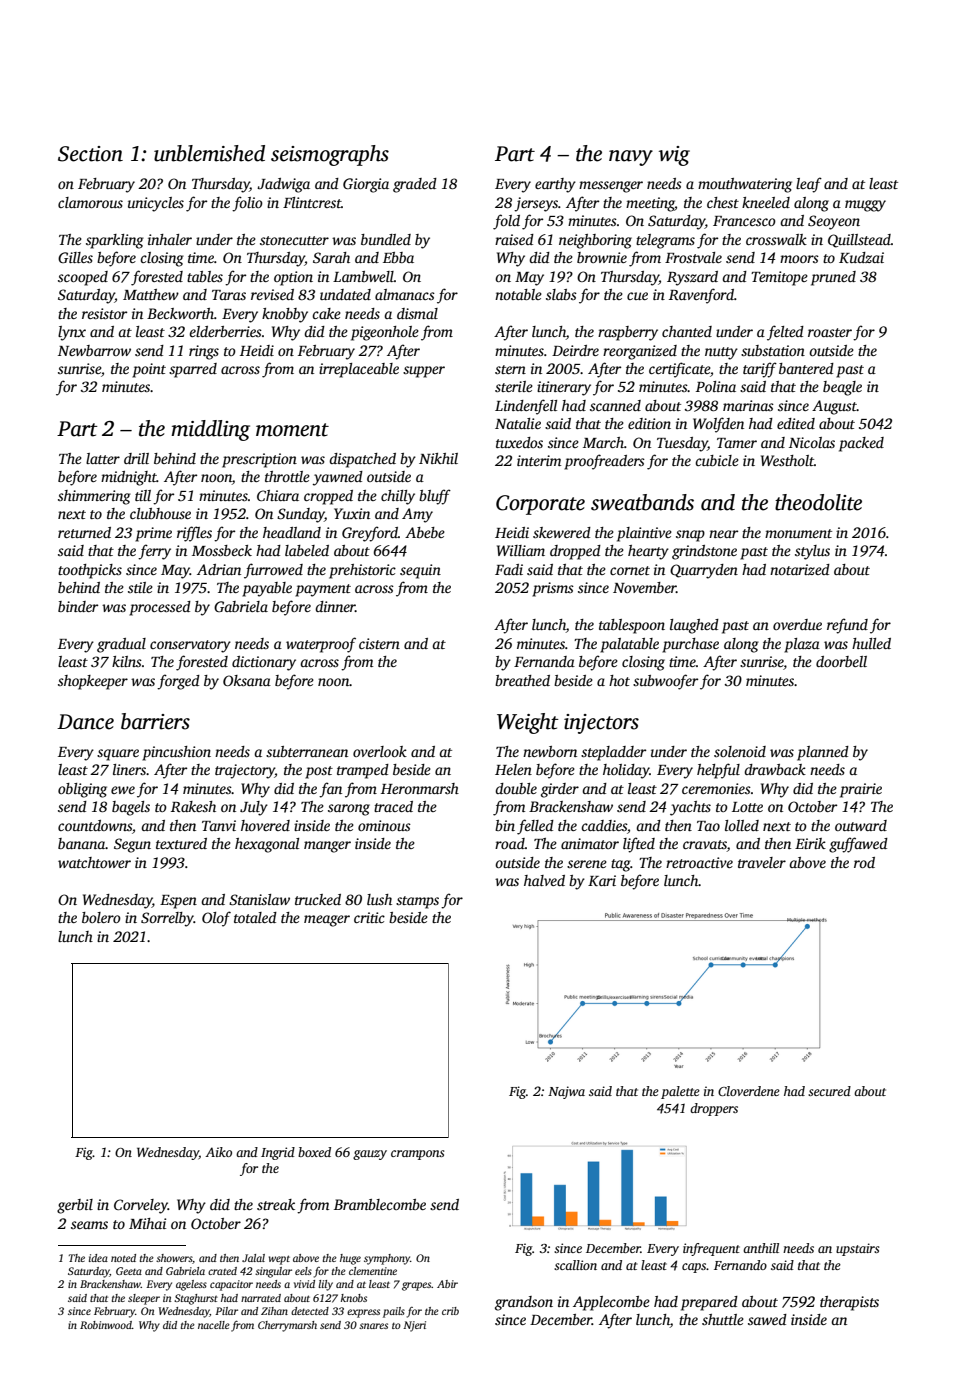 The width and height of the screenshot is (958, 1387). I want to click on dropped, so click(575, 552).
